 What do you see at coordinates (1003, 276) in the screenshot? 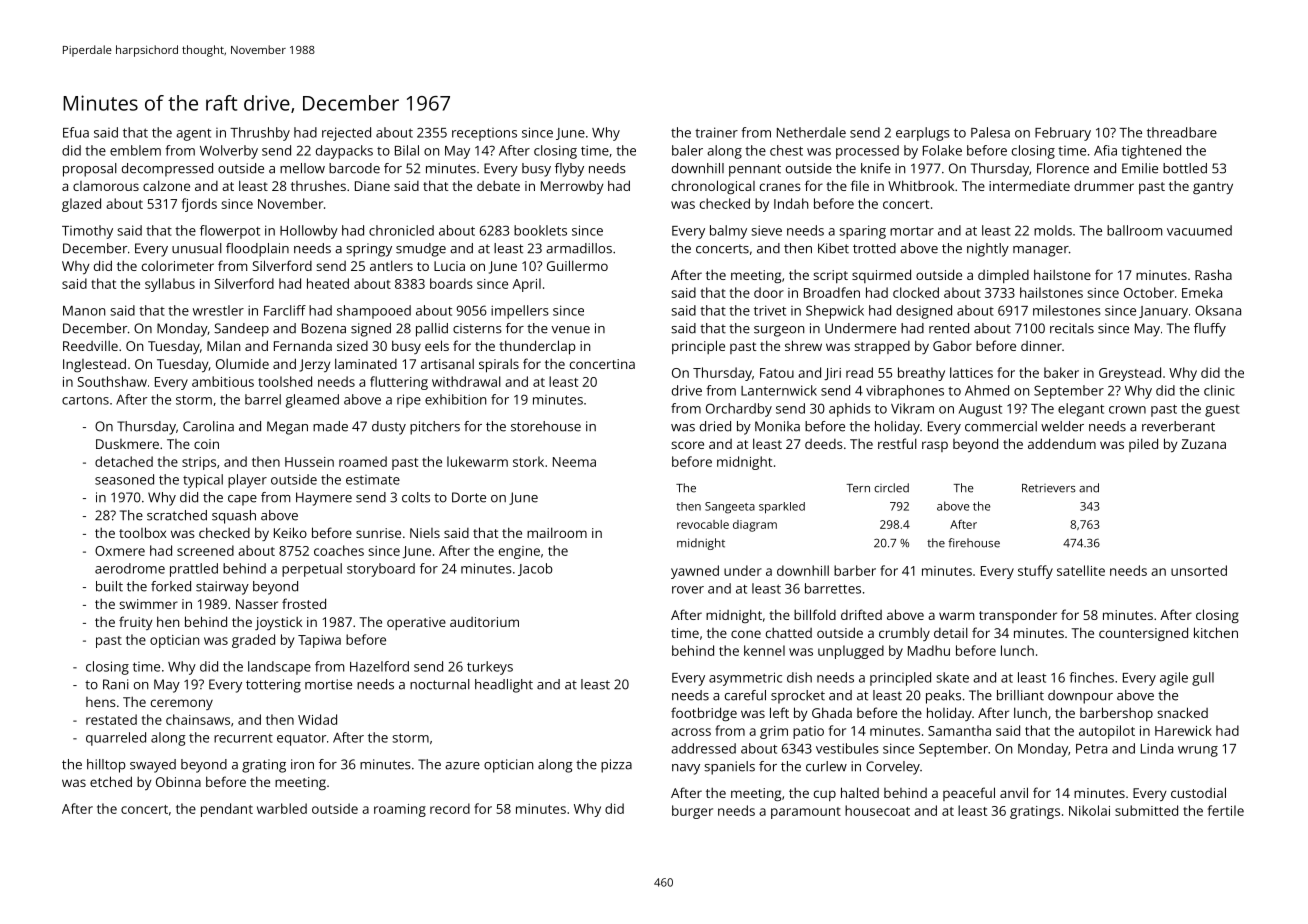
I see `dimpled` at bounding box center [1003, 276].
